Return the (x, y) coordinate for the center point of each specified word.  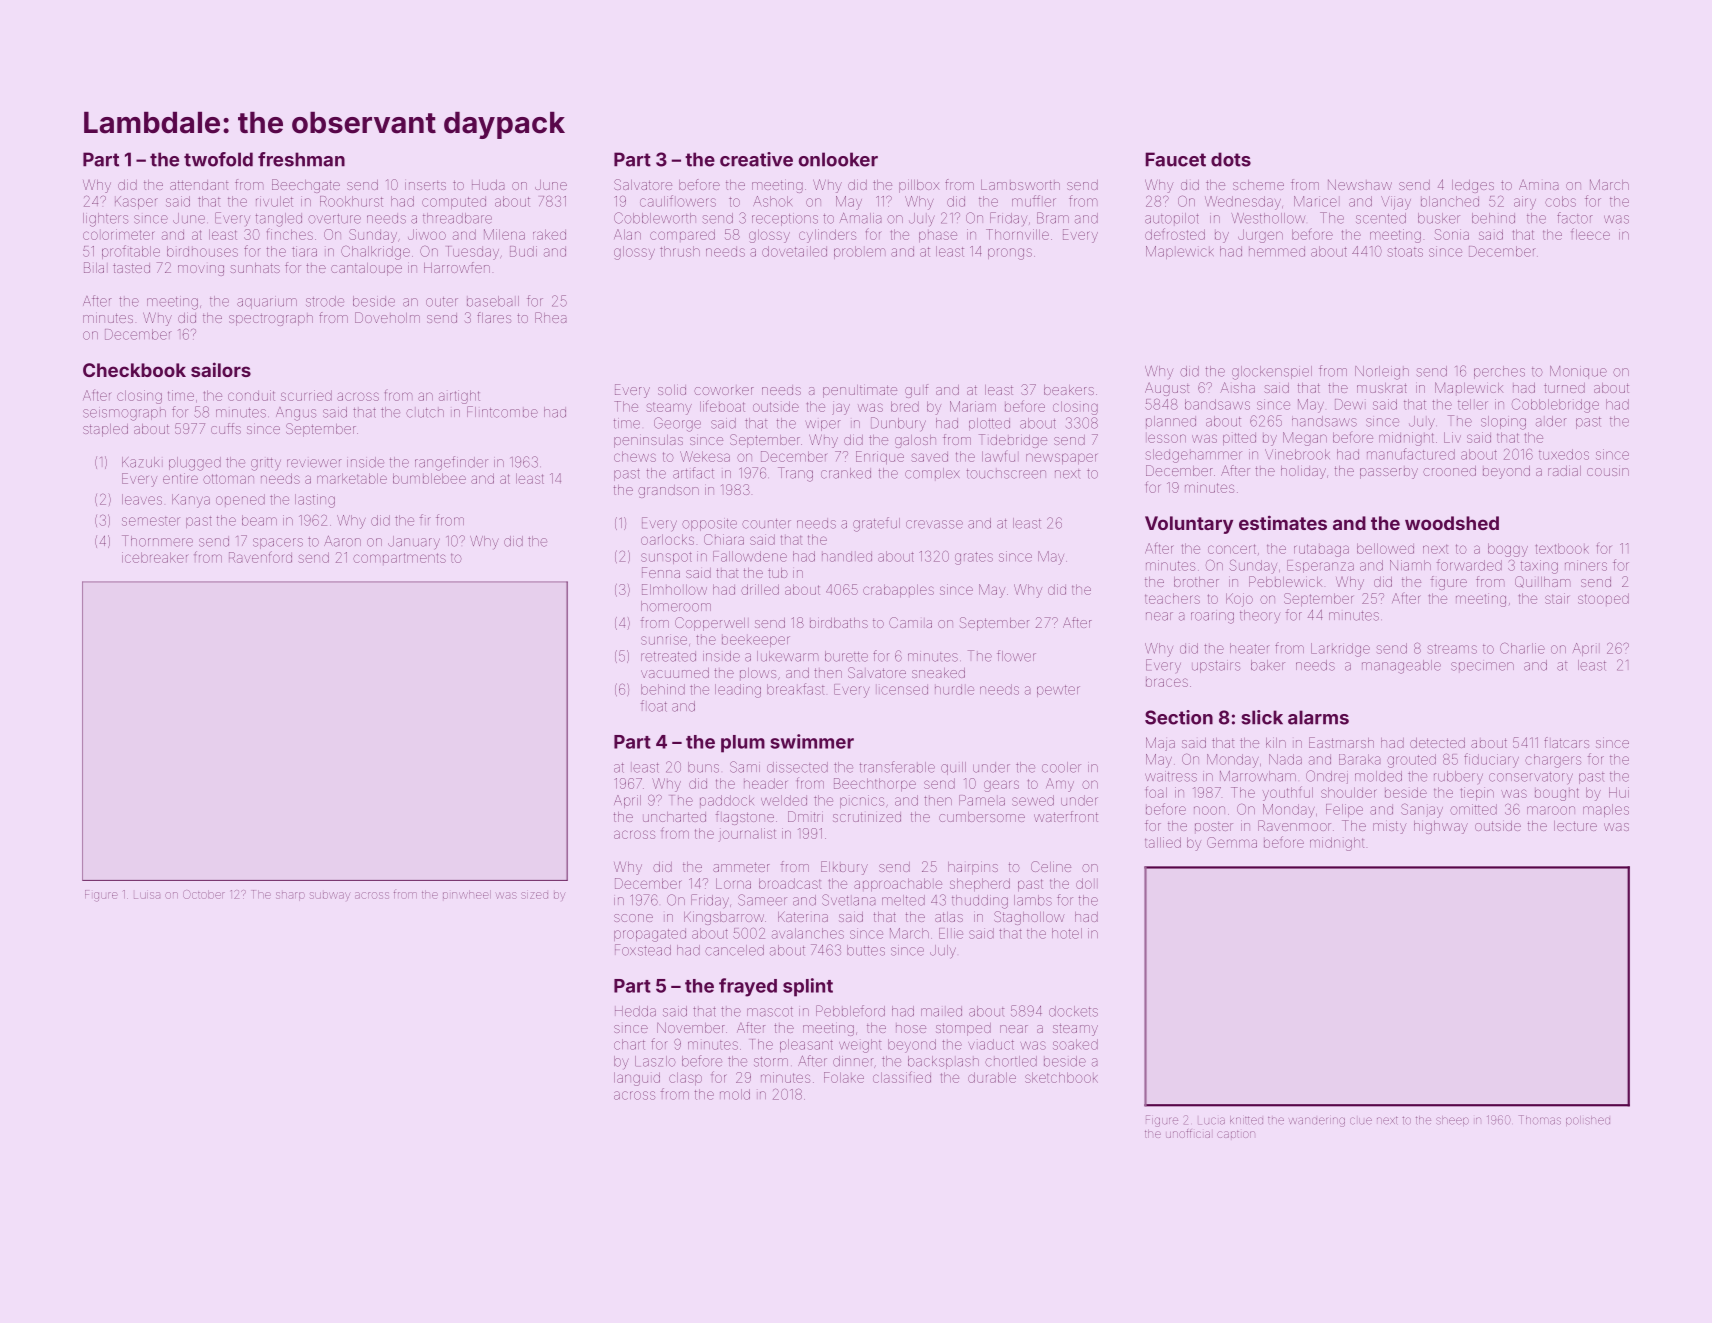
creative (756, 159)
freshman (301, 159)
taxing (1539, 567)
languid (637, 1079)
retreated (668, 656)
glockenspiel (1272, 373)
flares (494, 317)
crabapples (898, 590)
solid (672, 389)
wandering (1317, 1122)
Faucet (1175, 159)
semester (151, 521)
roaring (1212, 618)
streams (1452, 649)
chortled (1011, 1061)
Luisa (147, 895)
